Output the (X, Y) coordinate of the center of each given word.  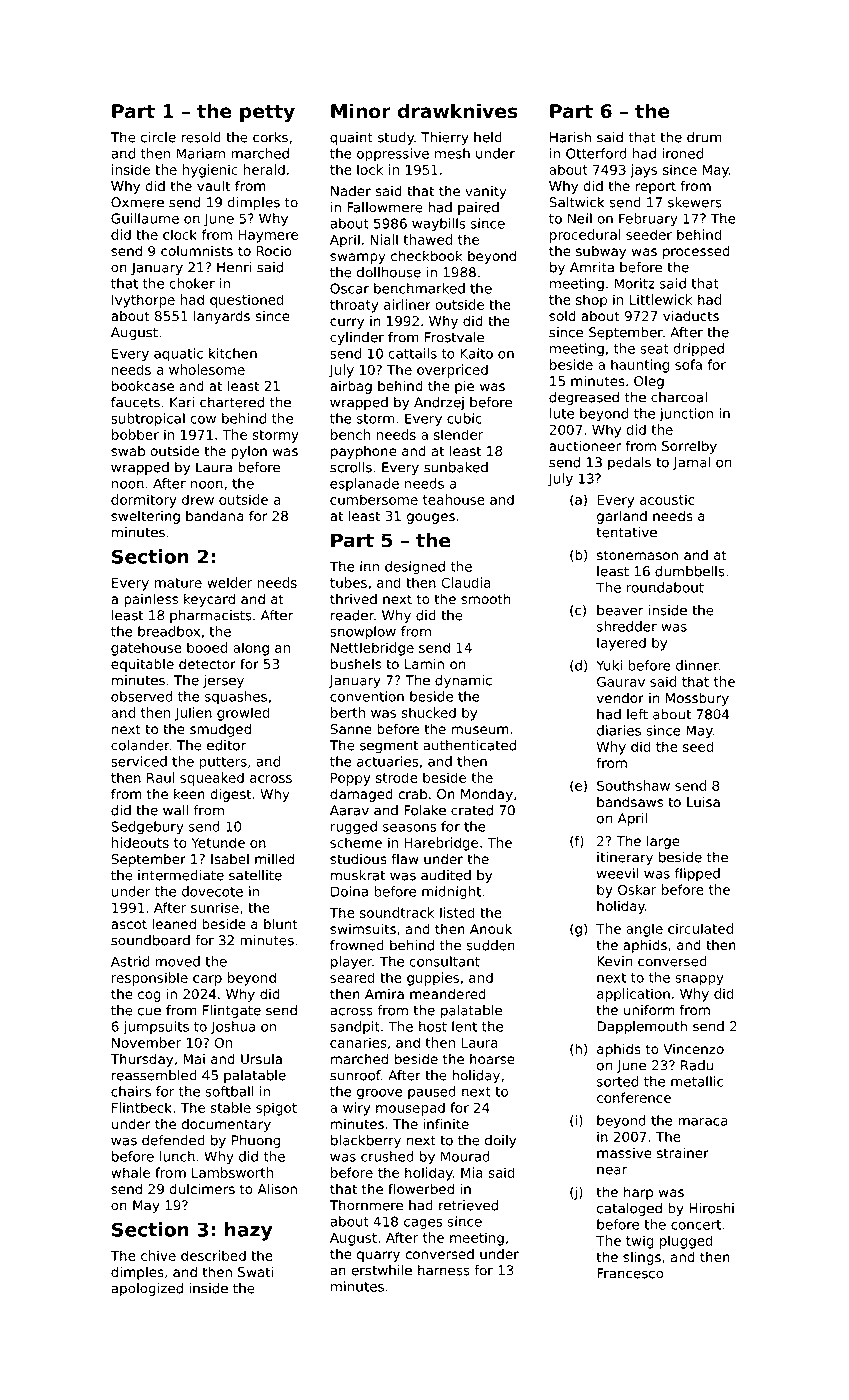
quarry (378, 1256)
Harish (570, 137)
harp (638, 1193)
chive (158, 1255)
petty (267, 113)
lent (464, 1026)
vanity (486, 192)
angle (644, 930)
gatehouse (146, 649)
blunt (281, 923)
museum (480, 730)
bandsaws (630, 802)
